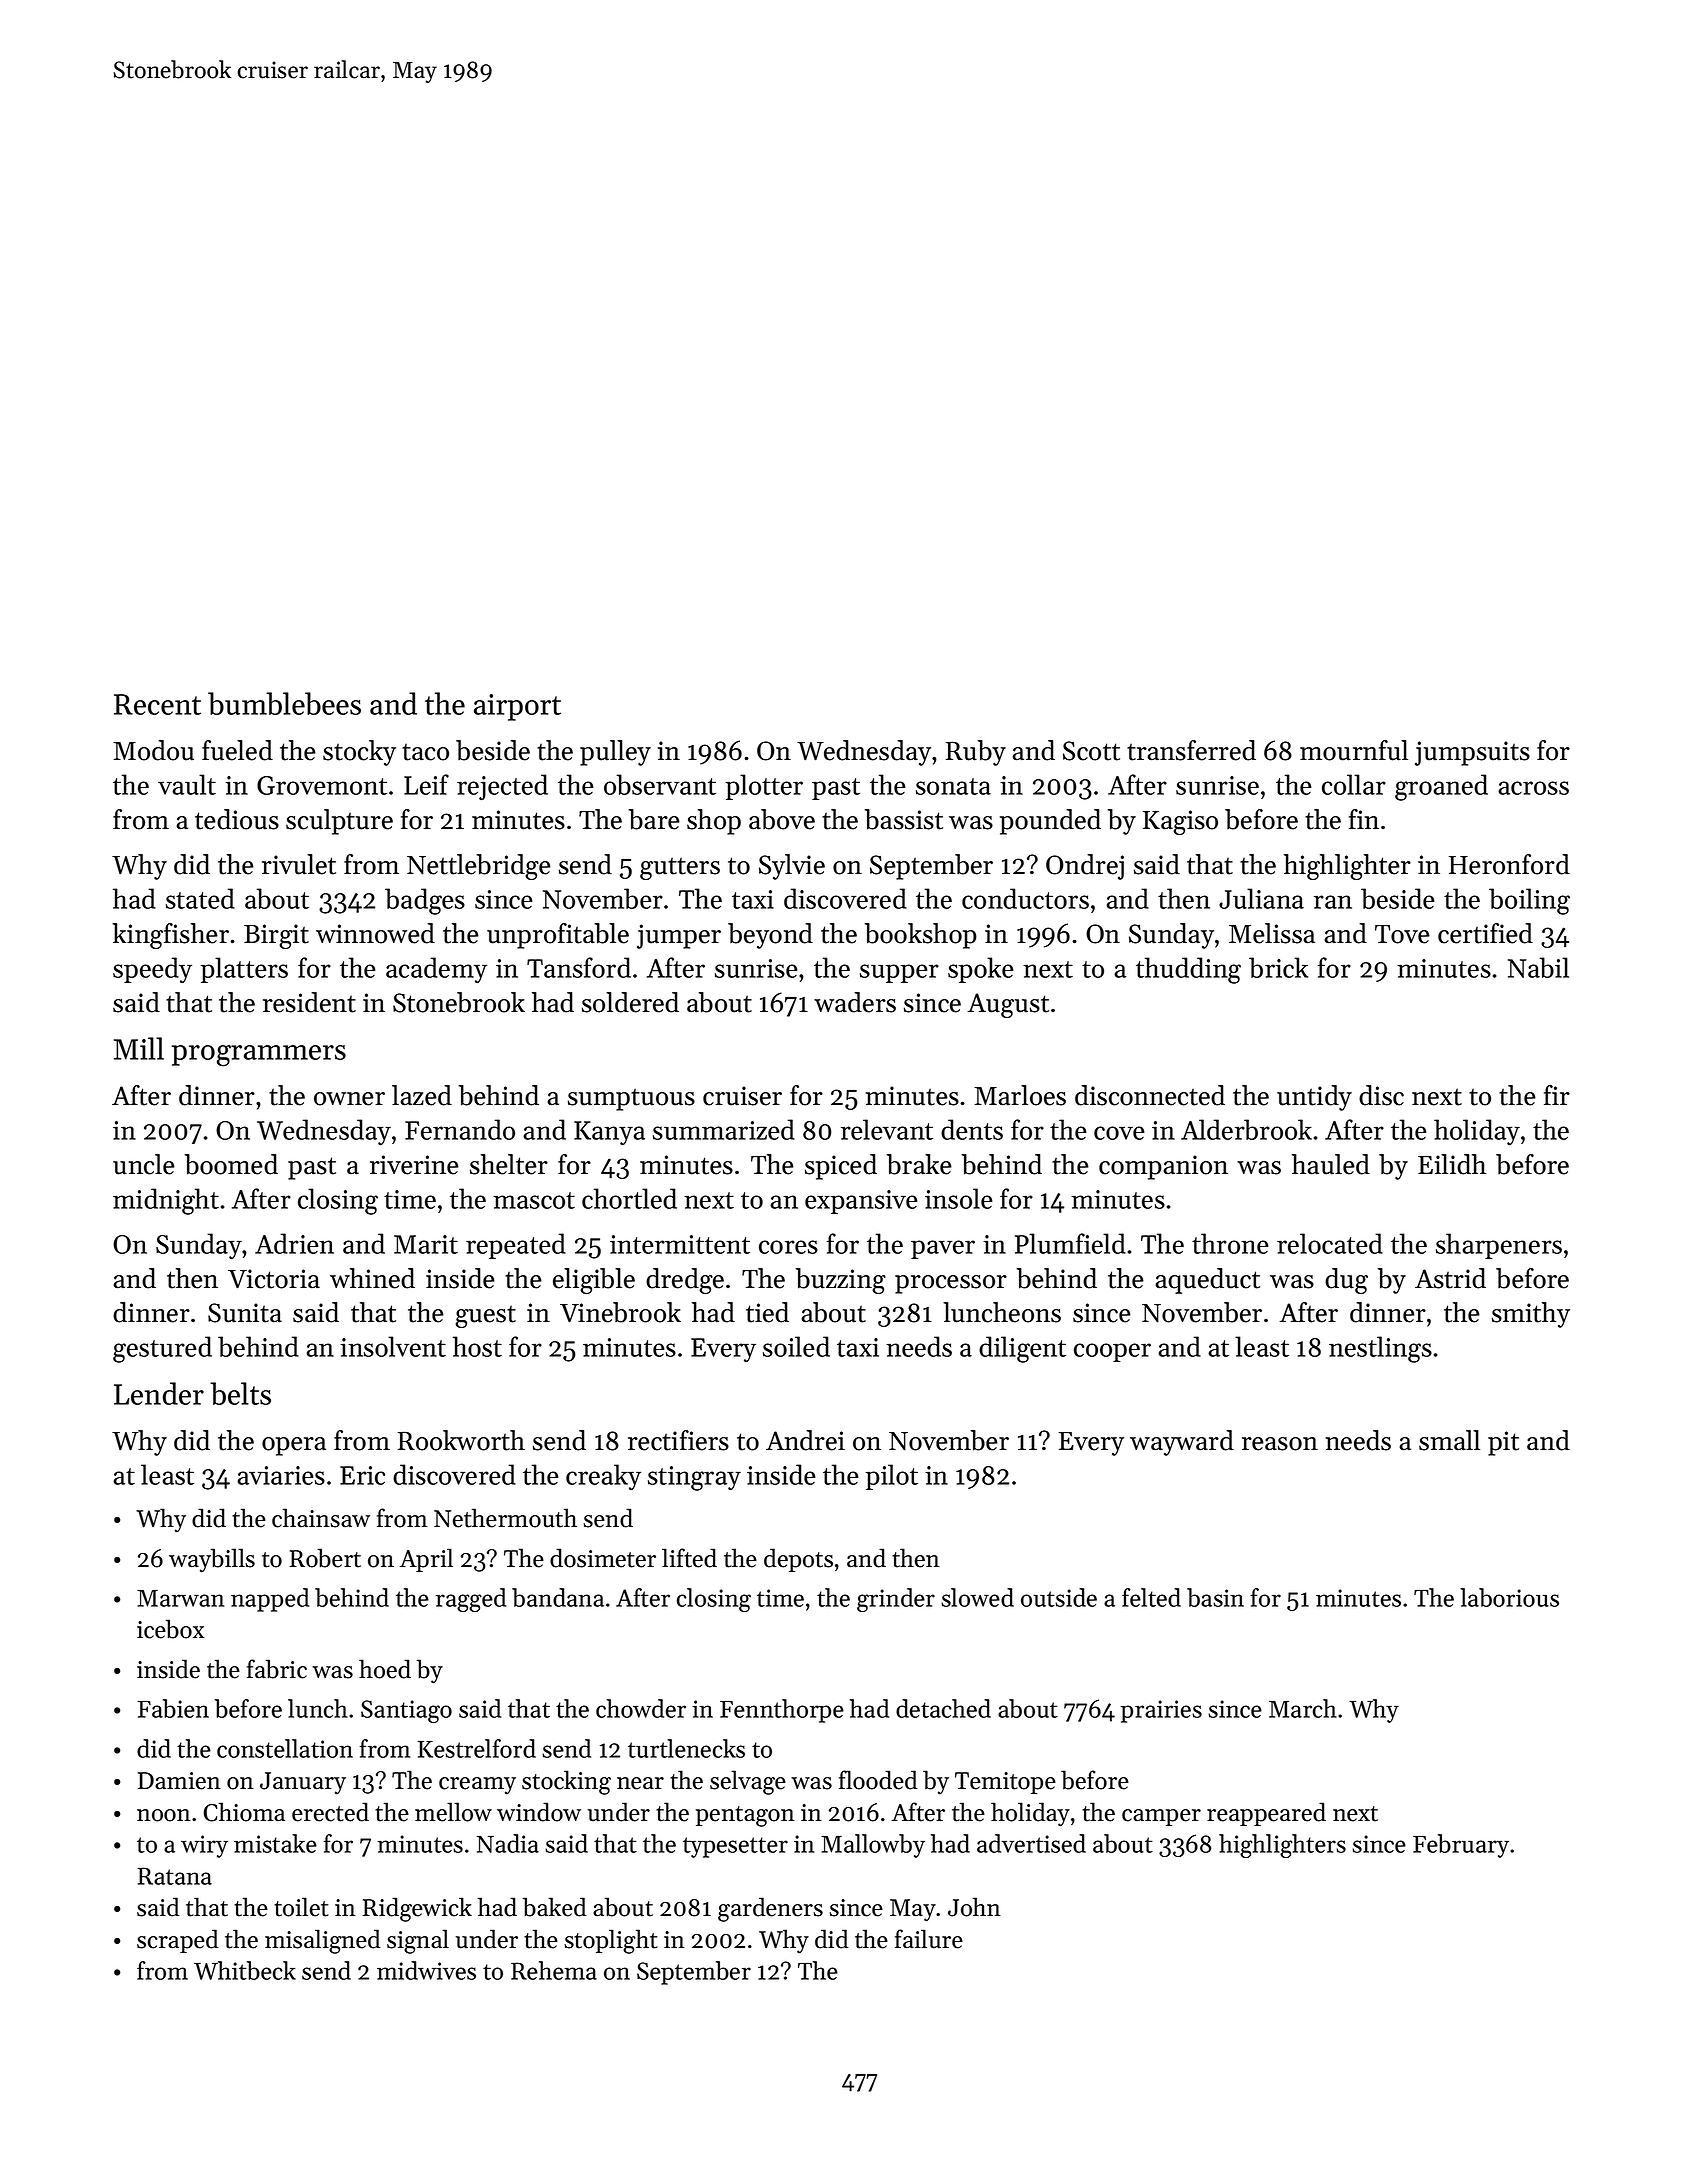  I want to click on Recent, so click(157, 704).
